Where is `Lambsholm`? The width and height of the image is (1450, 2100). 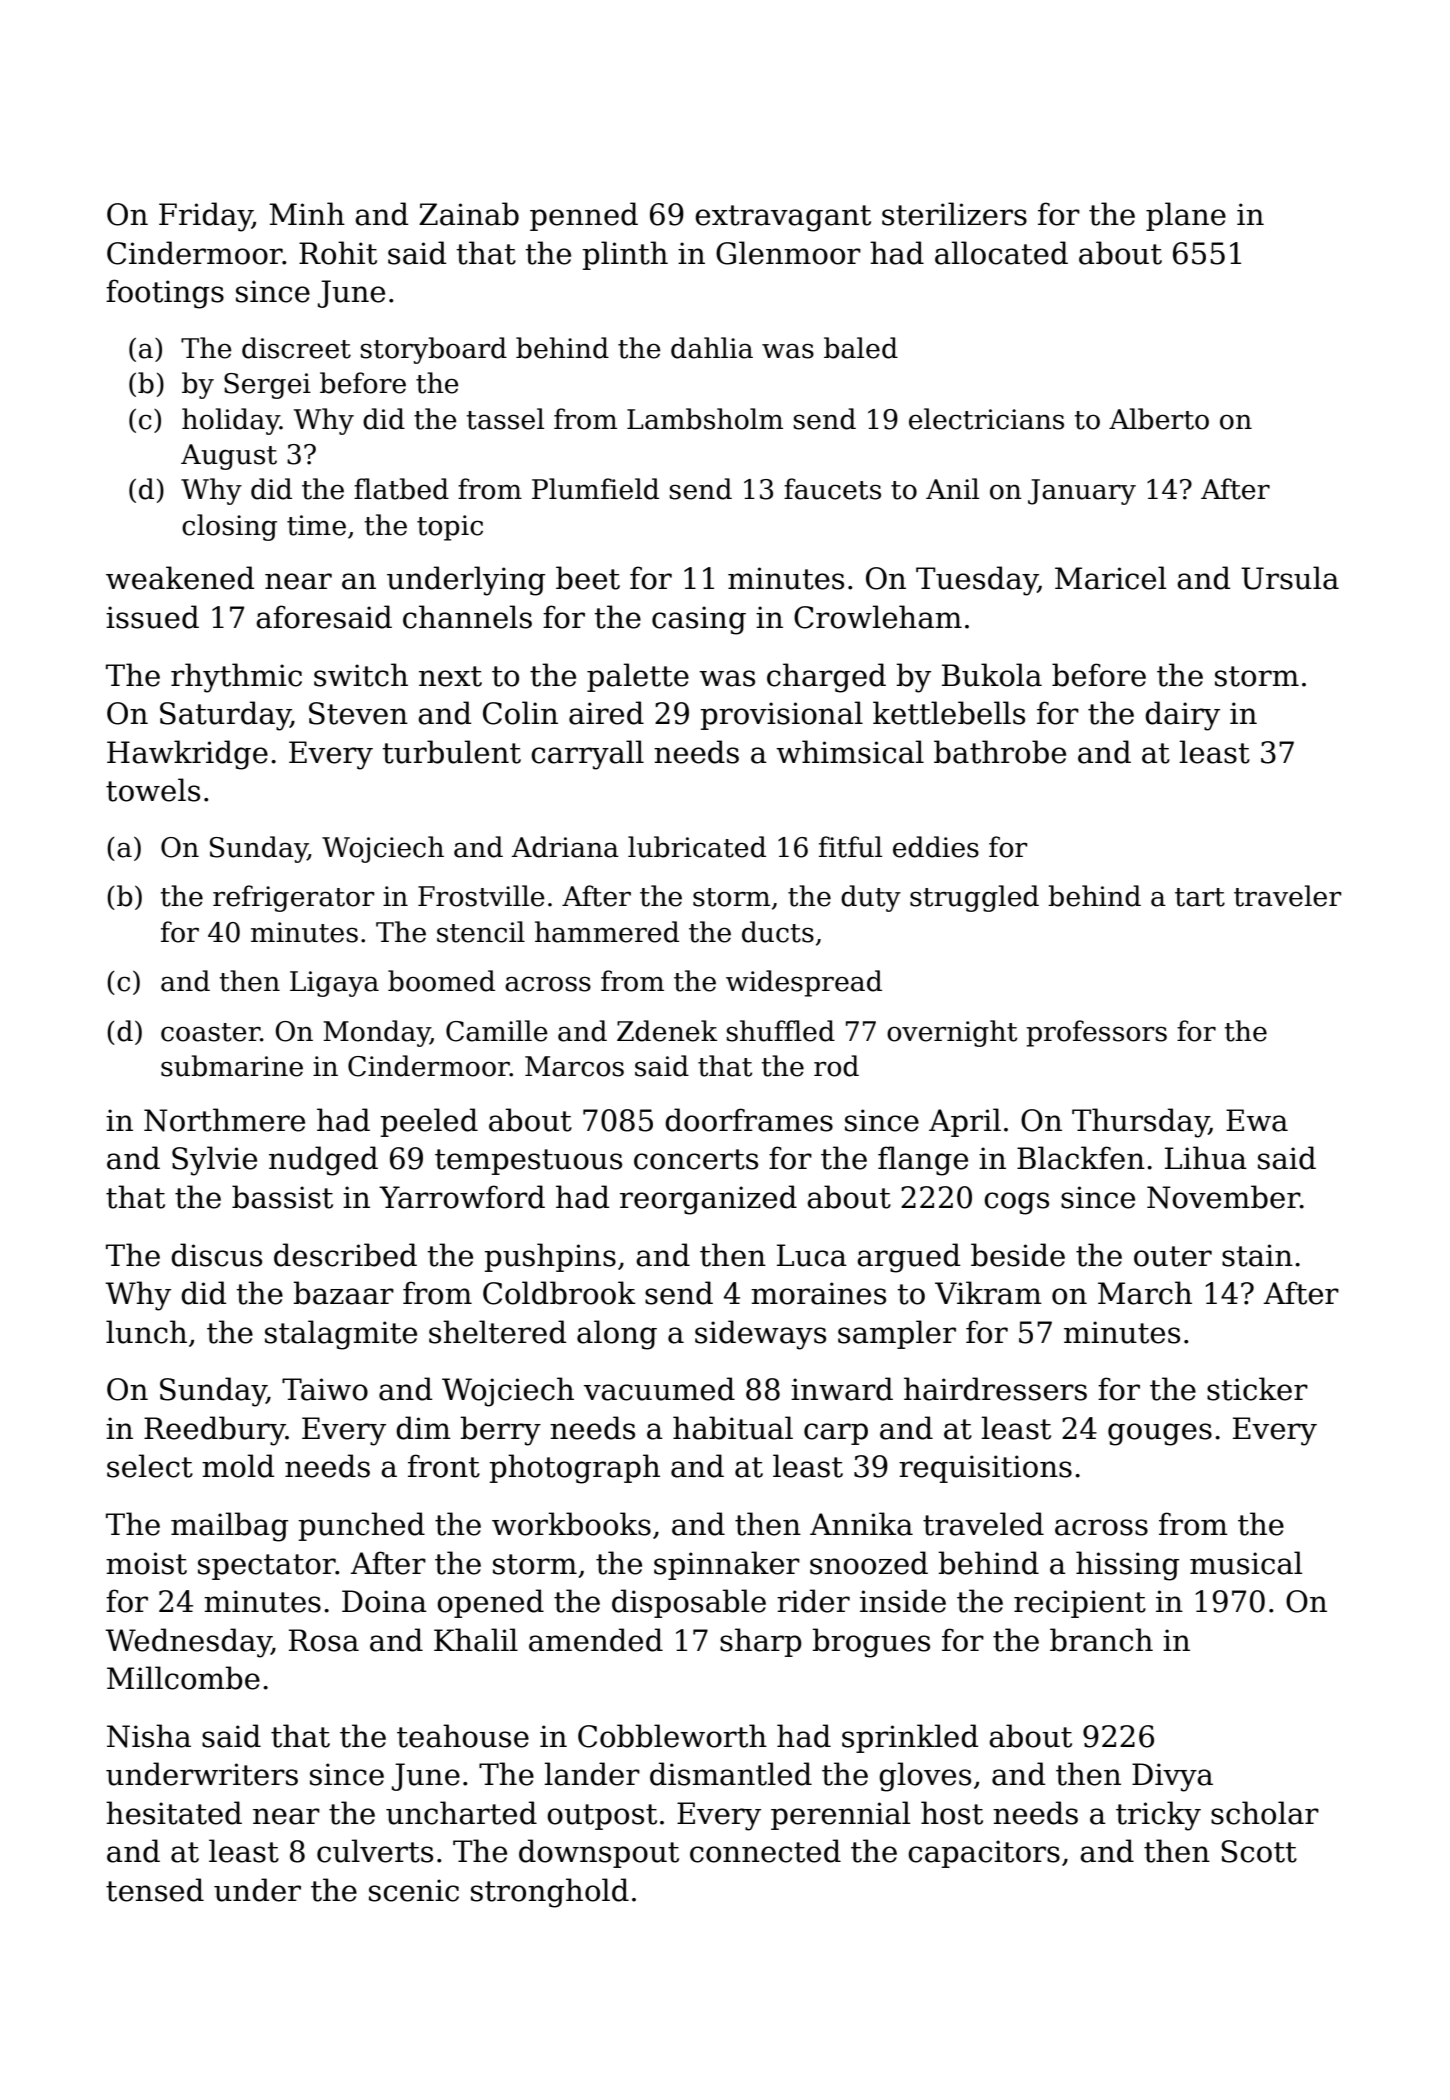 Lambsholm is located at coordinates (705, 419).
